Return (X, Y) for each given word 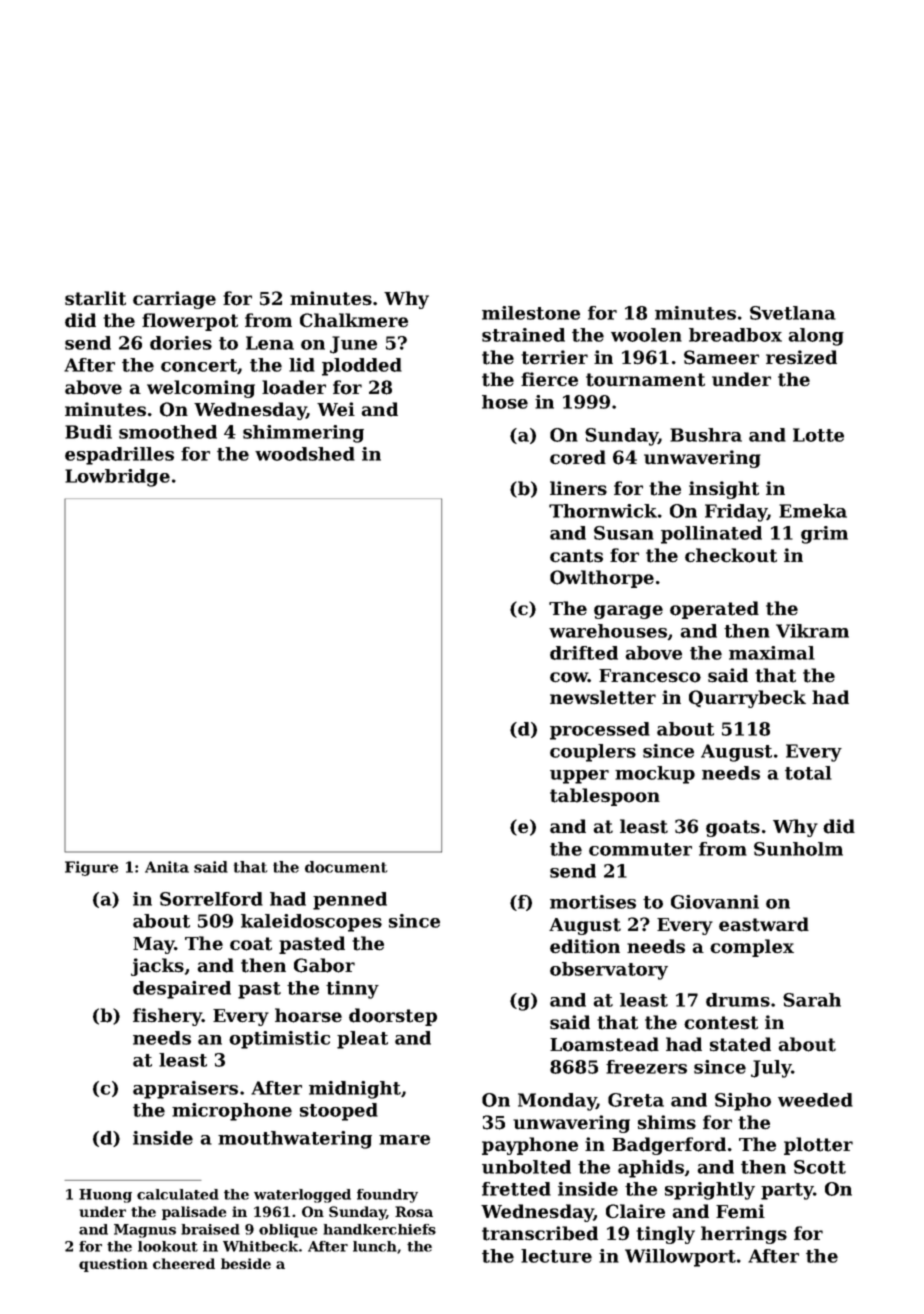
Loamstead (604, 1044)
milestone (531, 313)
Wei (336, 409)
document (346, 867)
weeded (815, 1100)
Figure (91, 868)
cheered (184, 1263)
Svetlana (793, 313)
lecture (556, 1256)
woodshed (305, 454)
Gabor (324, 965)
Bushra (706, 435)
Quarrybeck (747, 699)
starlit (95, 298)
